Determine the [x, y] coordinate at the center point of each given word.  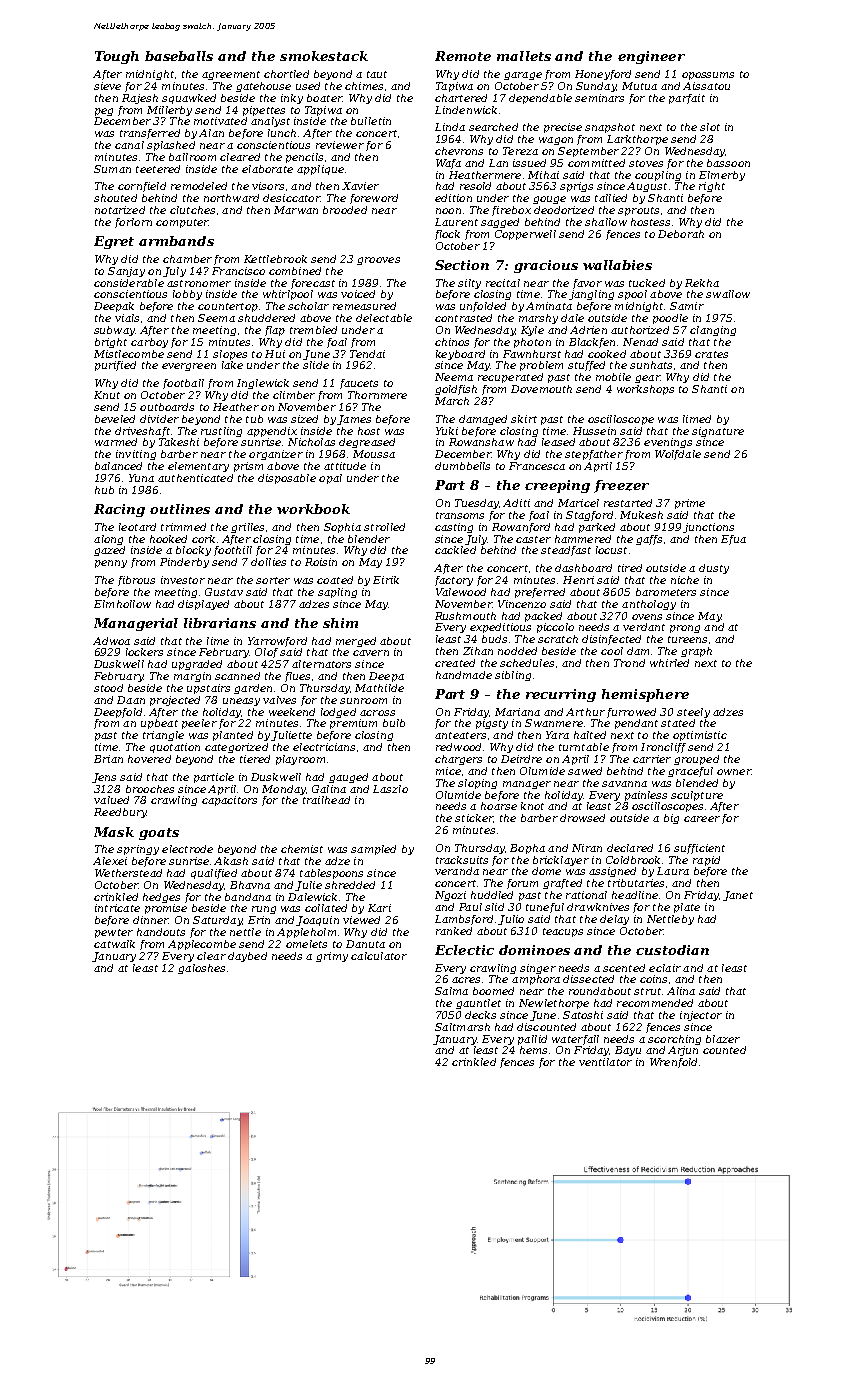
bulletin [371, 121]
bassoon [728, 163]
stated [678, 723]
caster [533, 539]
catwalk [114, 944]
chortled [286, 74]
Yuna [141, 478]
